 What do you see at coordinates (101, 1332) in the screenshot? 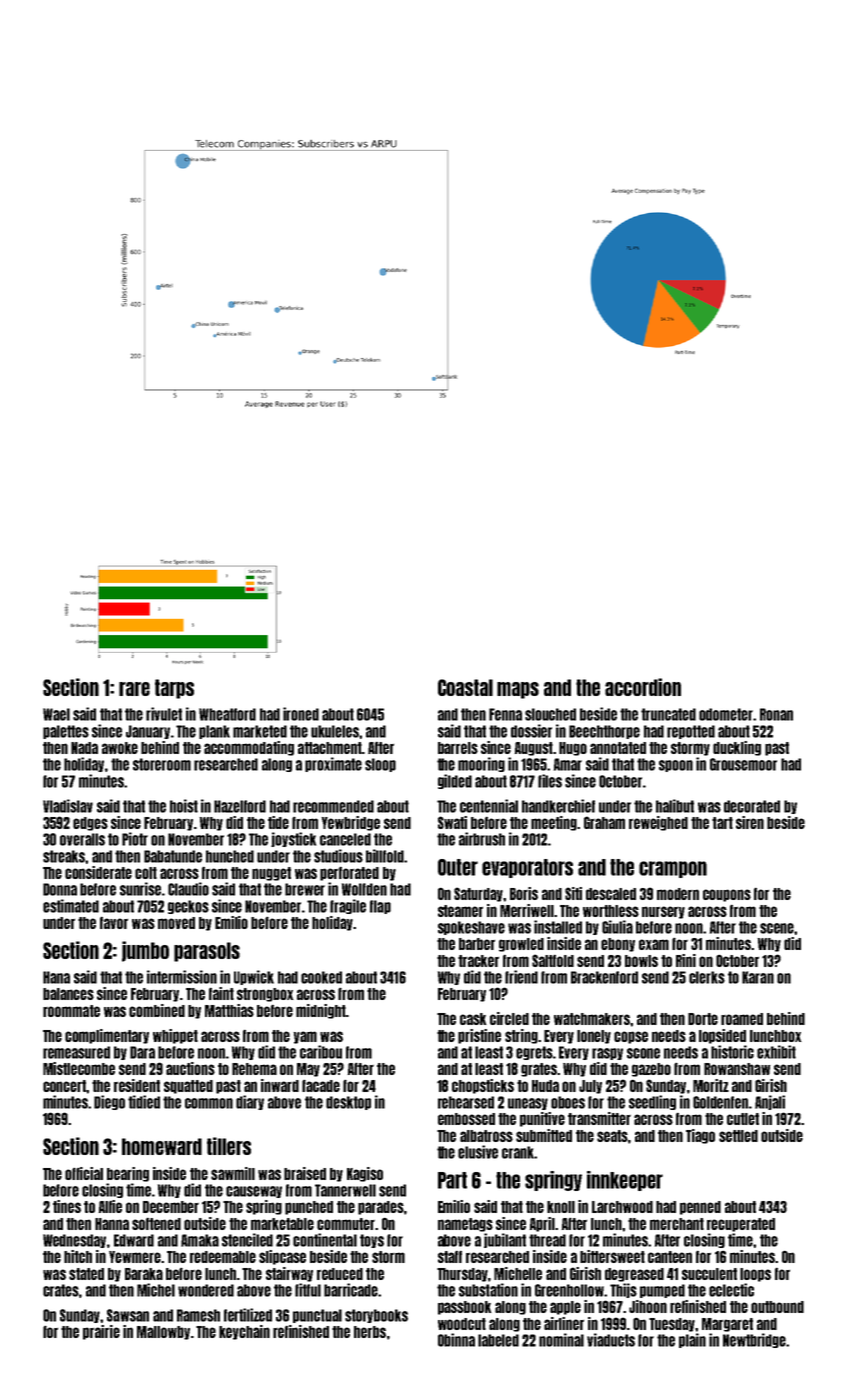
I see `prairie` at bounding box center [101, 1332].
